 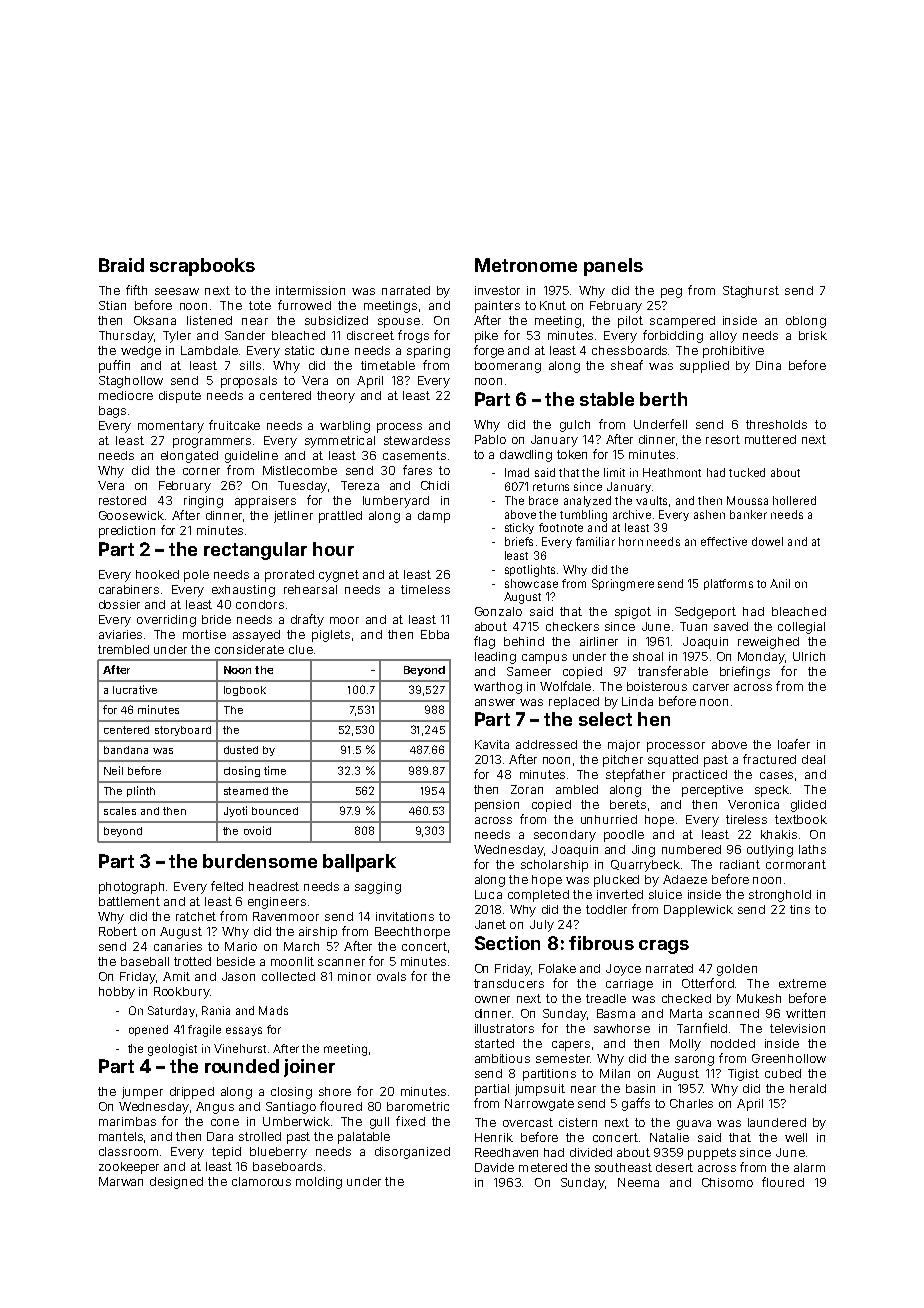 I want to click on crags, so click(x=664, y=947).
